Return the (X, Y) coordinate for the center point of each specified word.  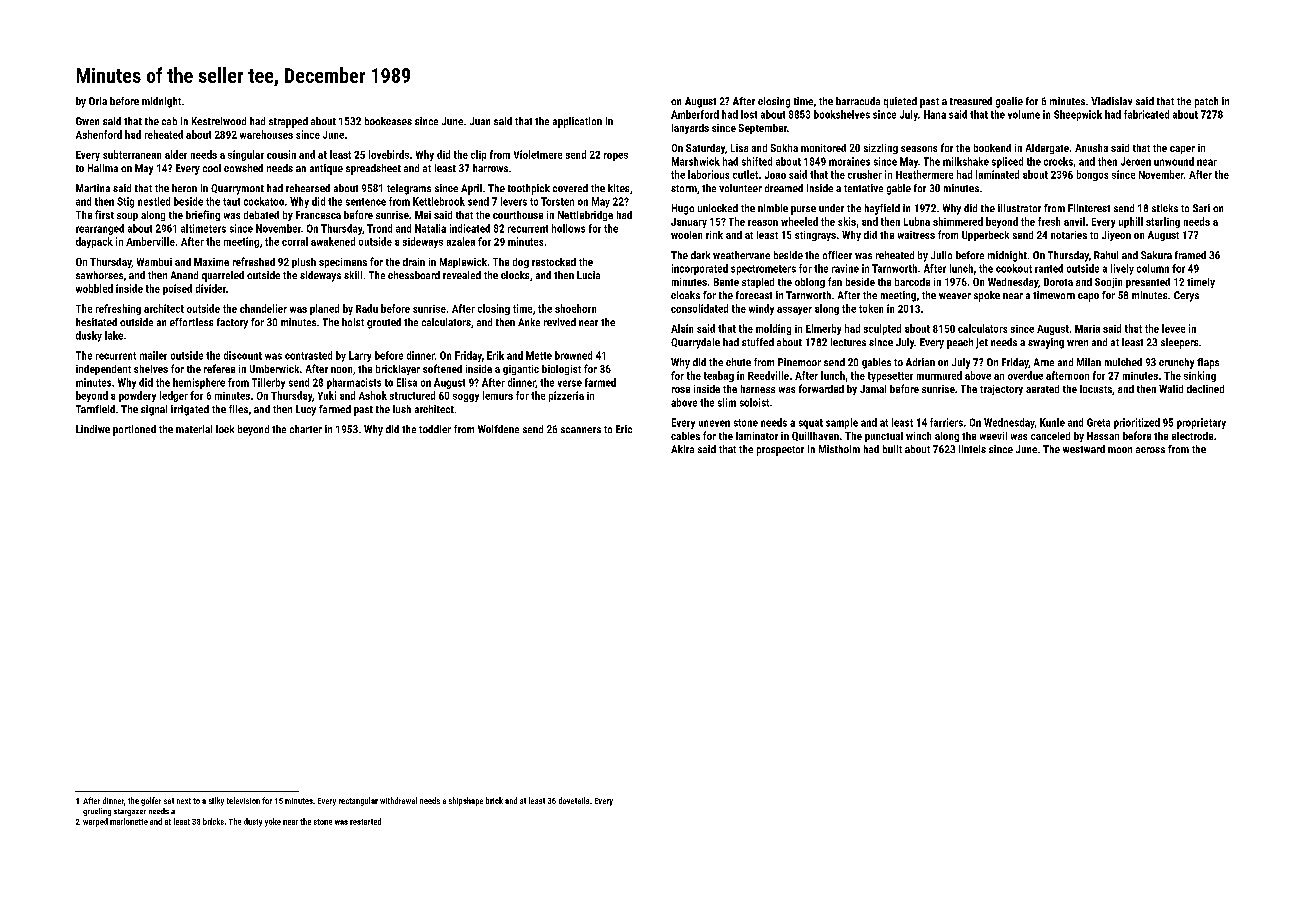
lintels (972, 449)
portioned (134, 430)
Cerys (1186, 296)
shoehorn (575, 308)
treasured (971, 101)
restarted (365, 821)
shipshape (466, 801)
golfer (151, 801)
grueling (97, 812)
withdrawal (398, 800)
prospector (780, 451)
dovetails (574, 800)
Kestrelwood (219, 121)
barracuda (858, 101)
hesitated (96, 322)
